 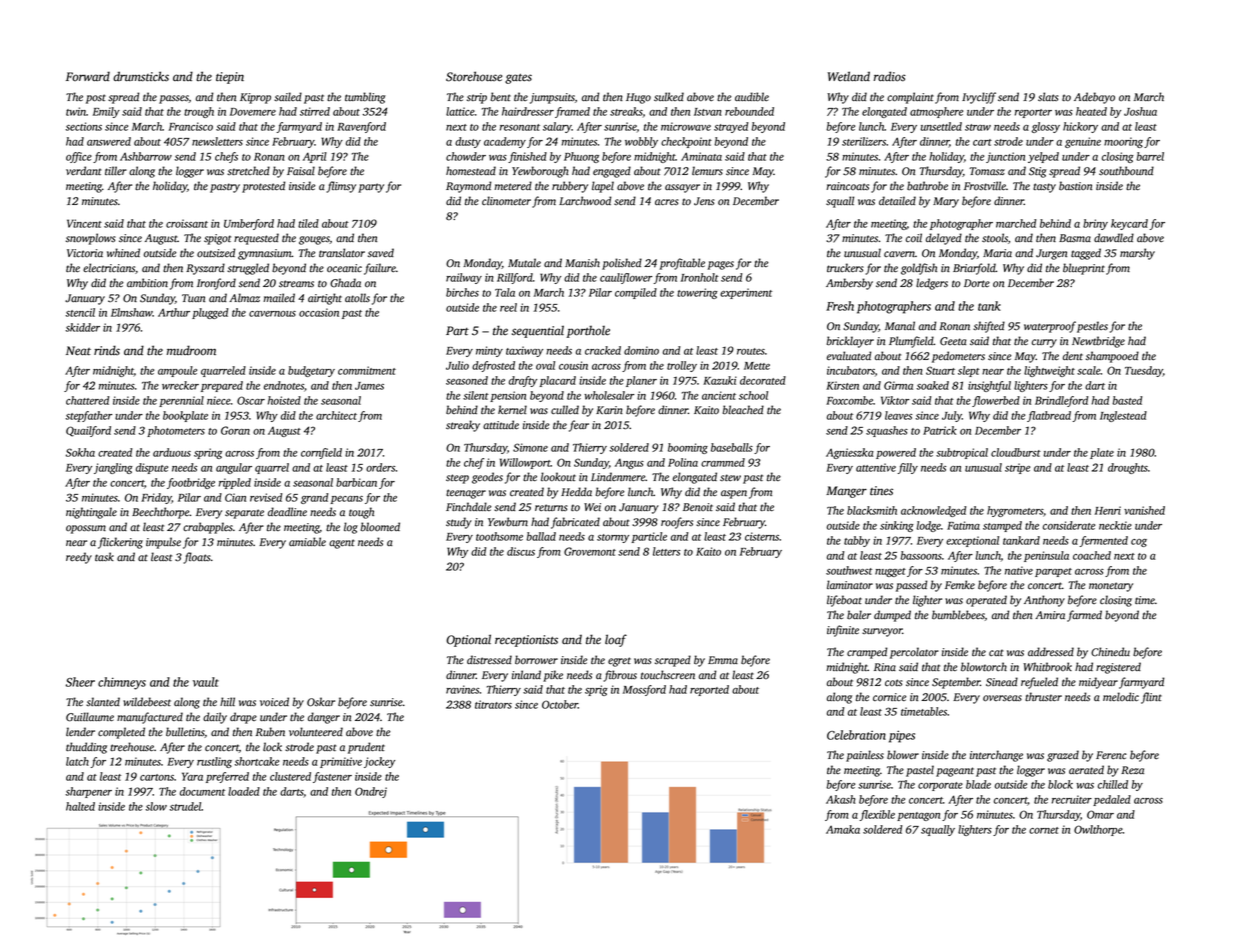 I want to click on Angus, so click(x=629, y=463).
